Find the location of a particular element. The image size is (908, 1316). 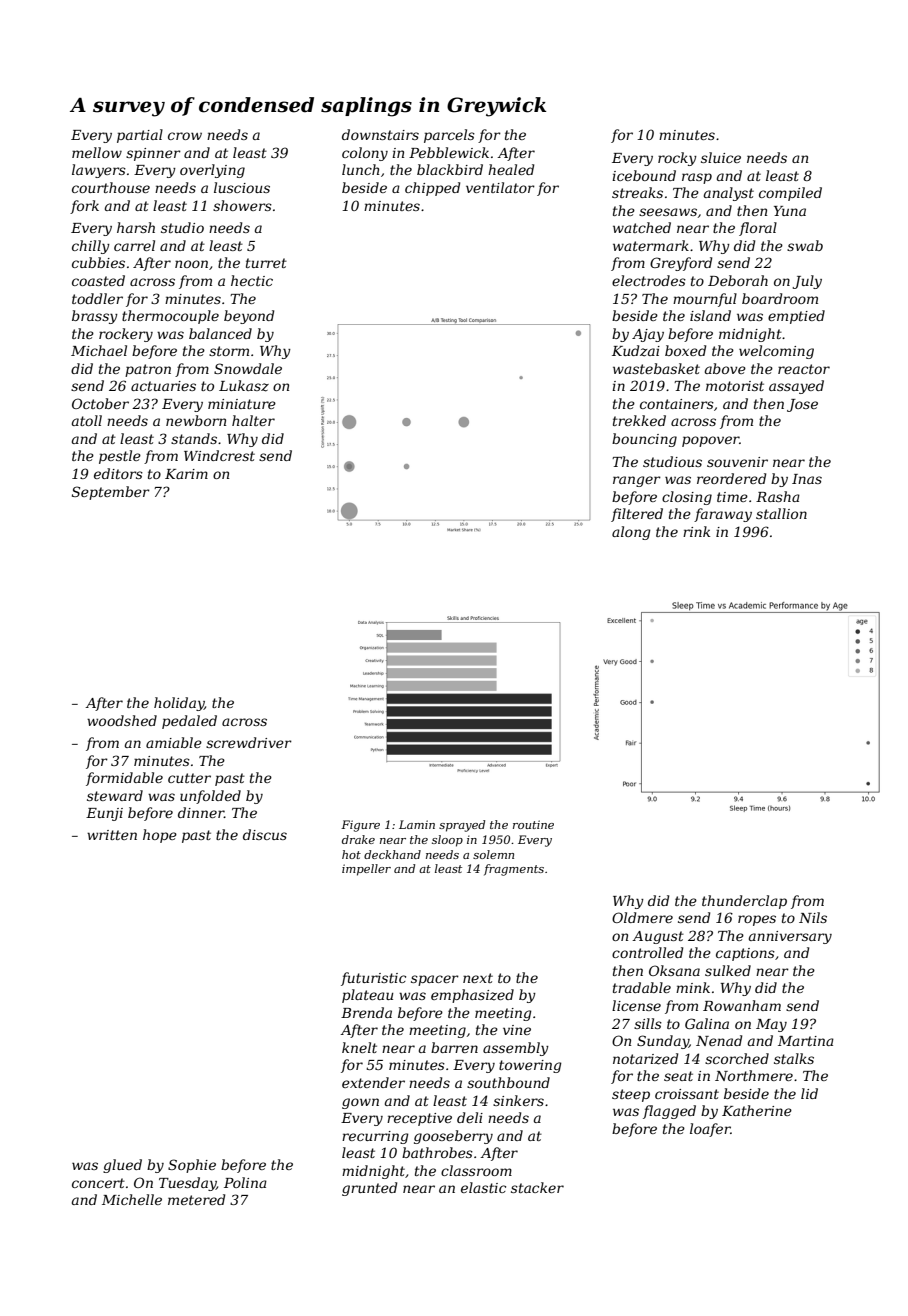

metered is located at coordinates (196, 1199).
